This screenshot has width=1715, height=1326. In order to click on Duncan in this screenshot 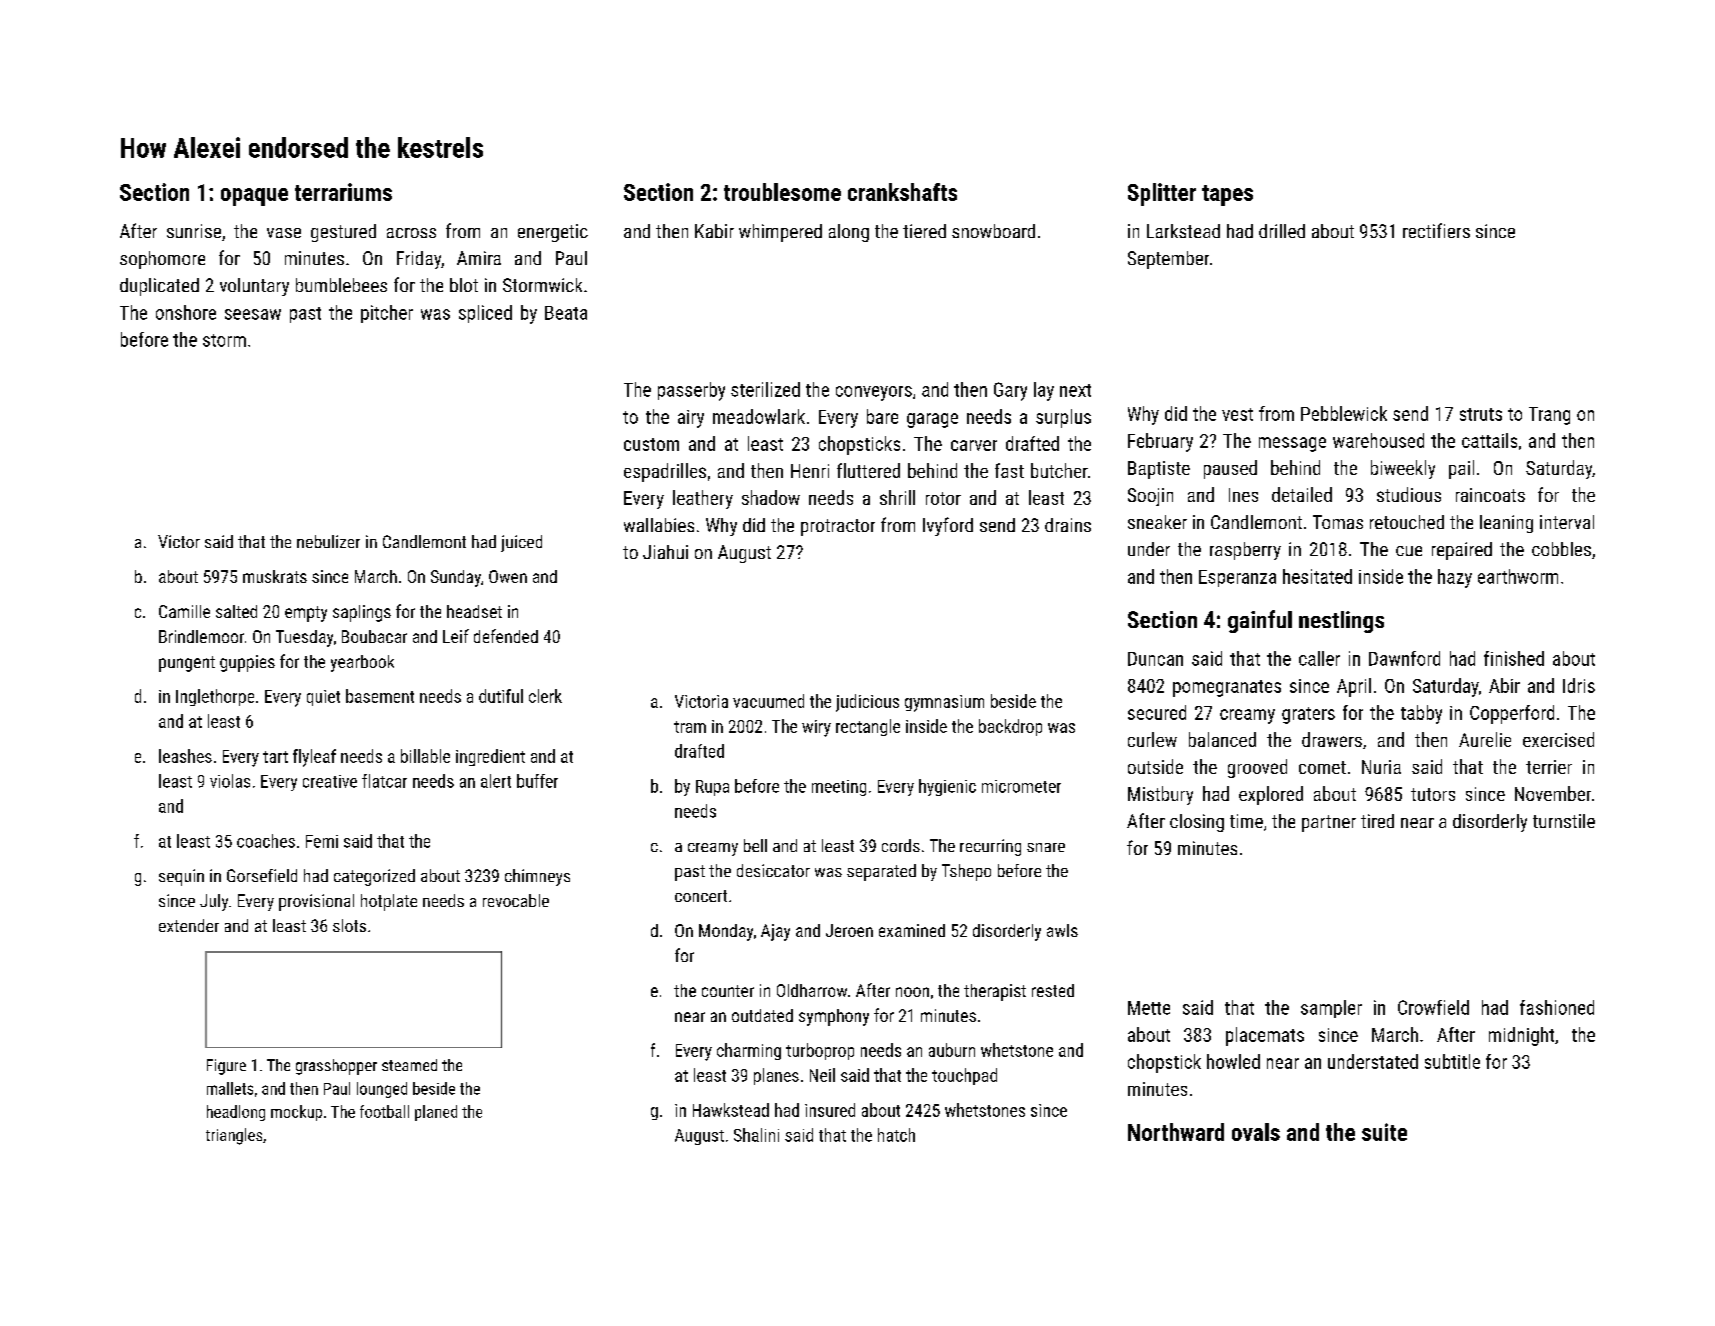, I will do `click(1155, 659)`.
